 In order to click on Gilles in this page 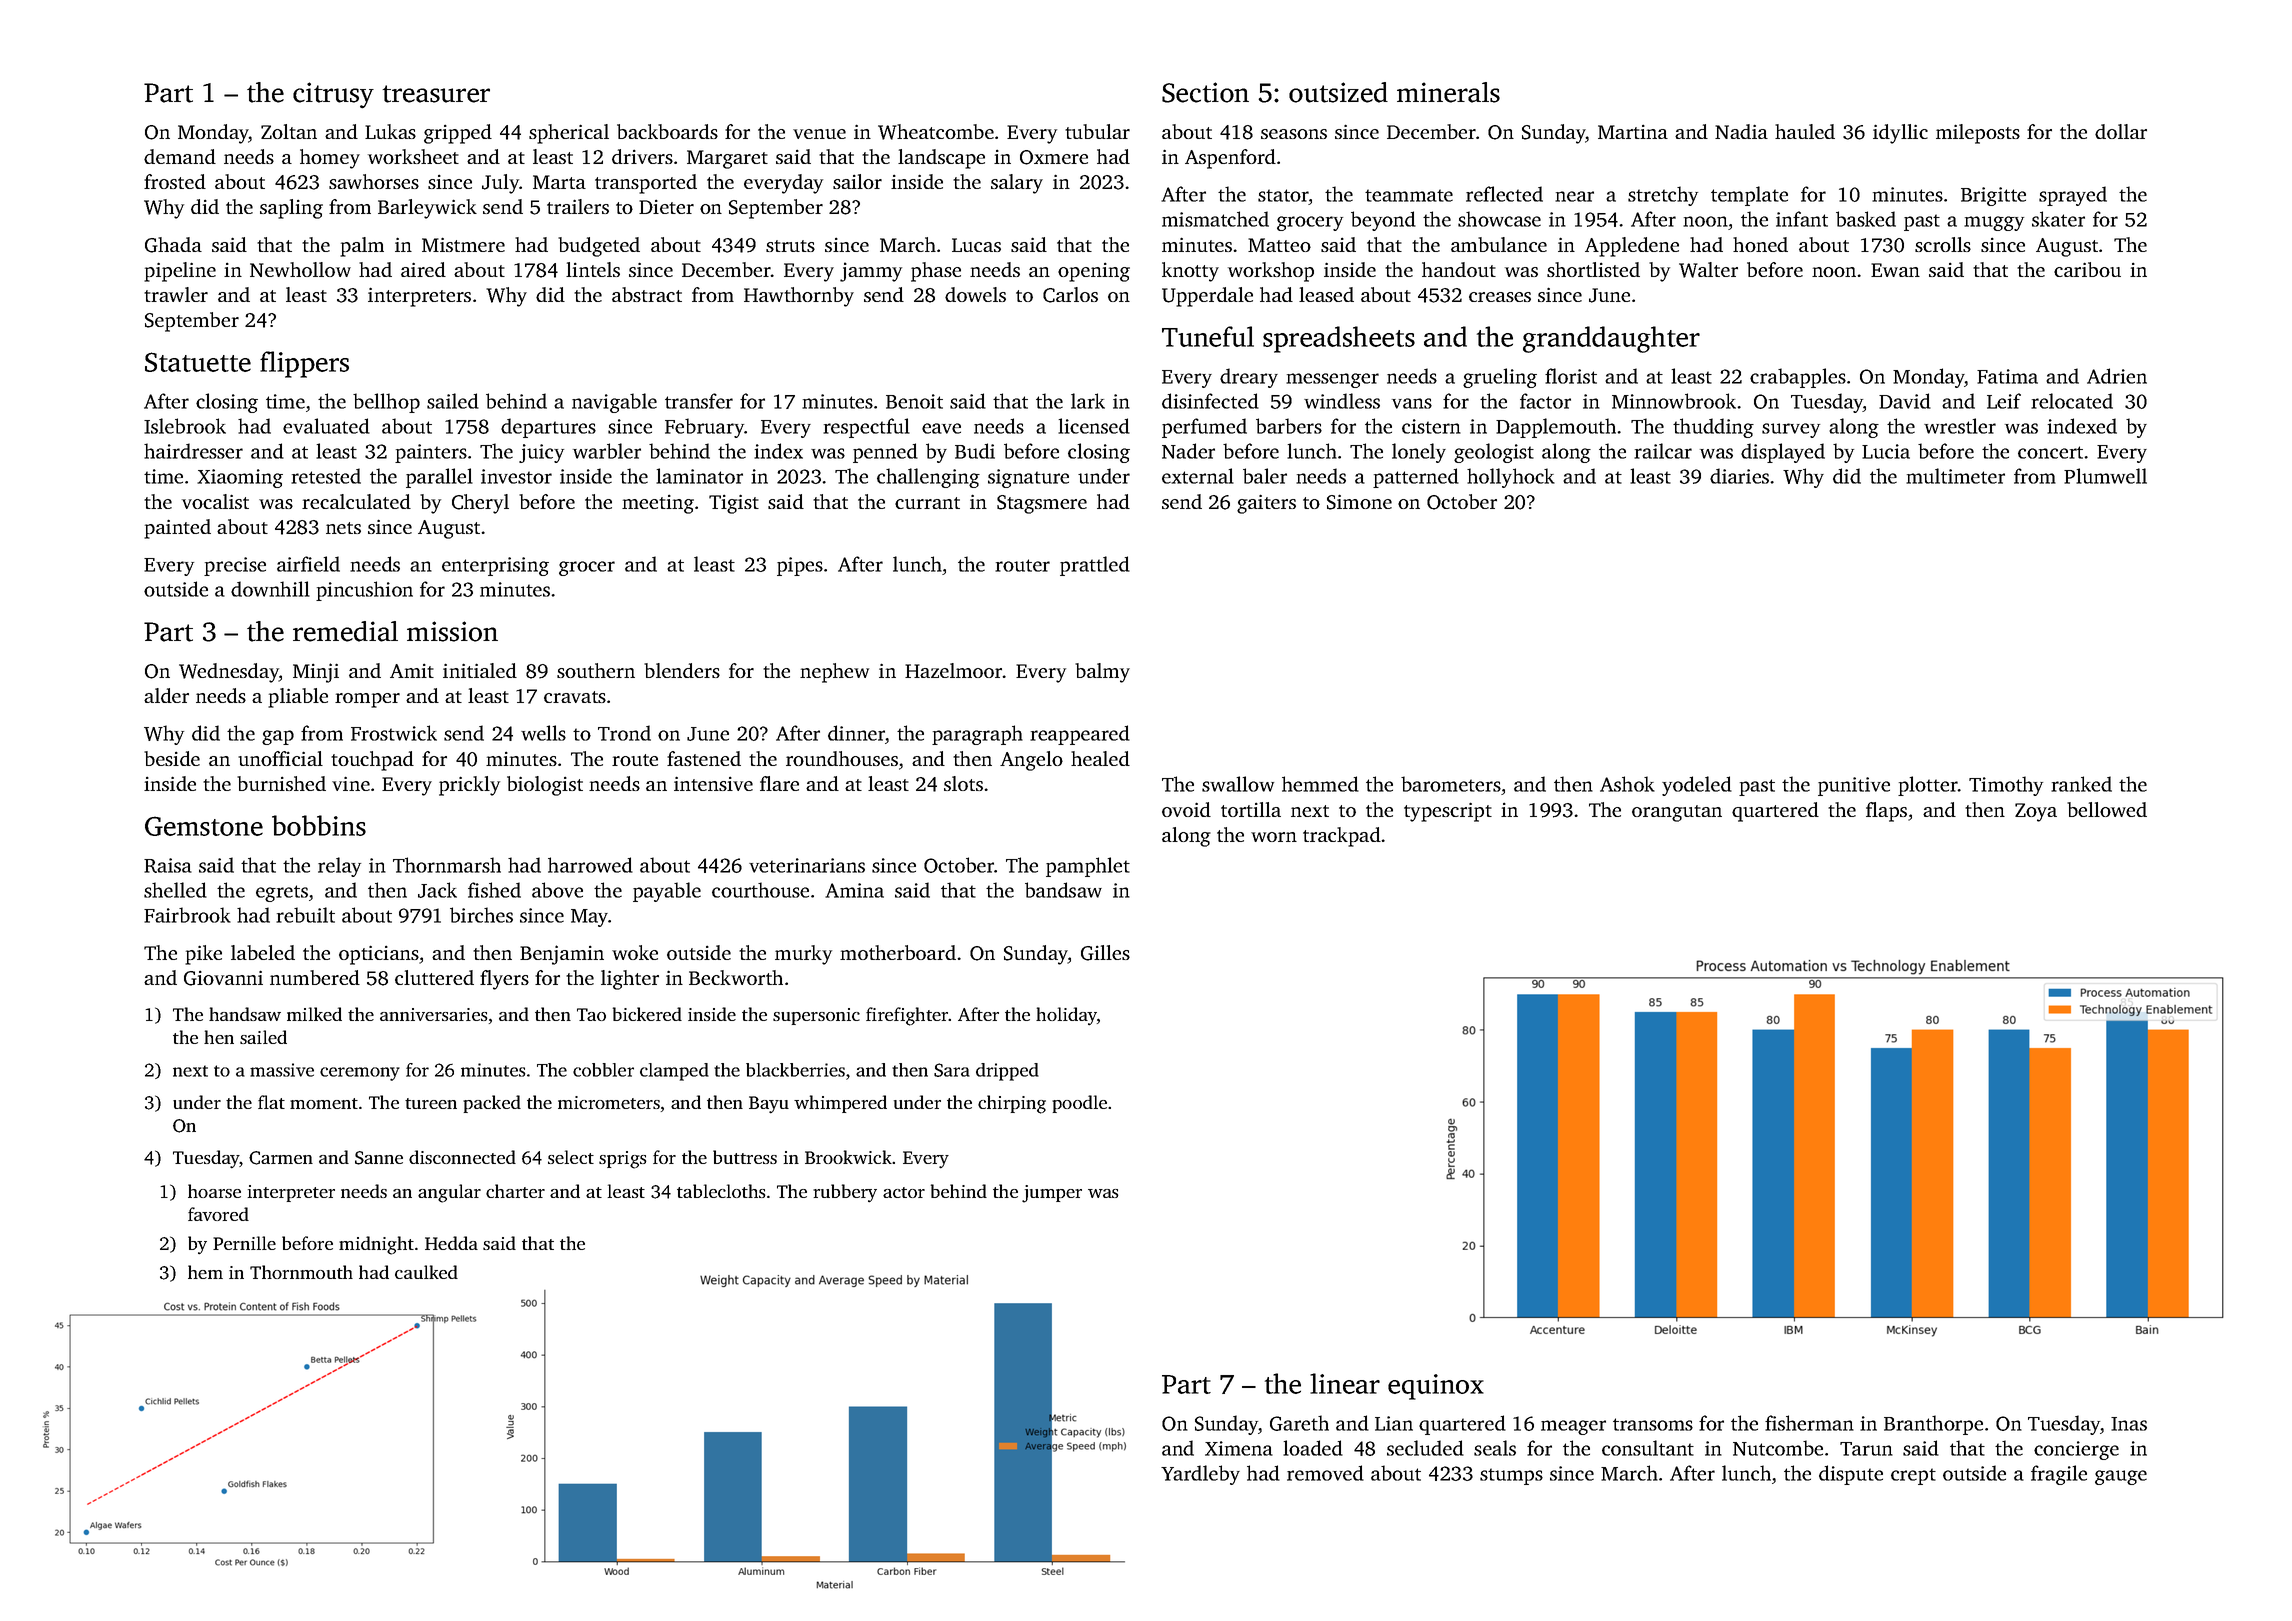, I will do `click(1105, 953)`.
